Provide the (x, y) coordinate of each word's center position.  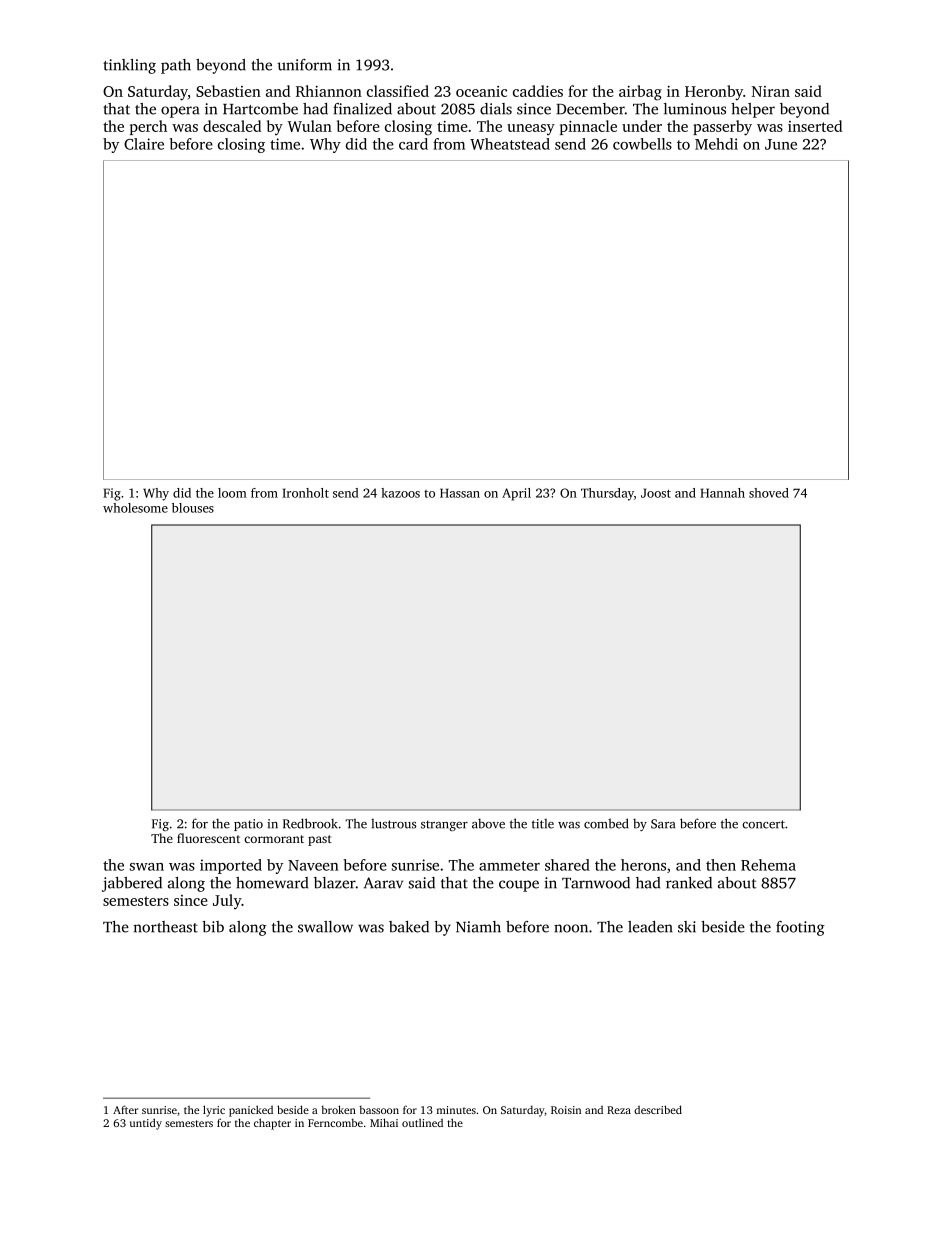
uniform (304, 65)
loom (232, 493)
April (516, 494)
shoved (769, 493)
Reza (619, 1110)
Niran (771, 91)
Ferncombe (335, 1122)
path (176, 66)
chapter (272, 1124)
